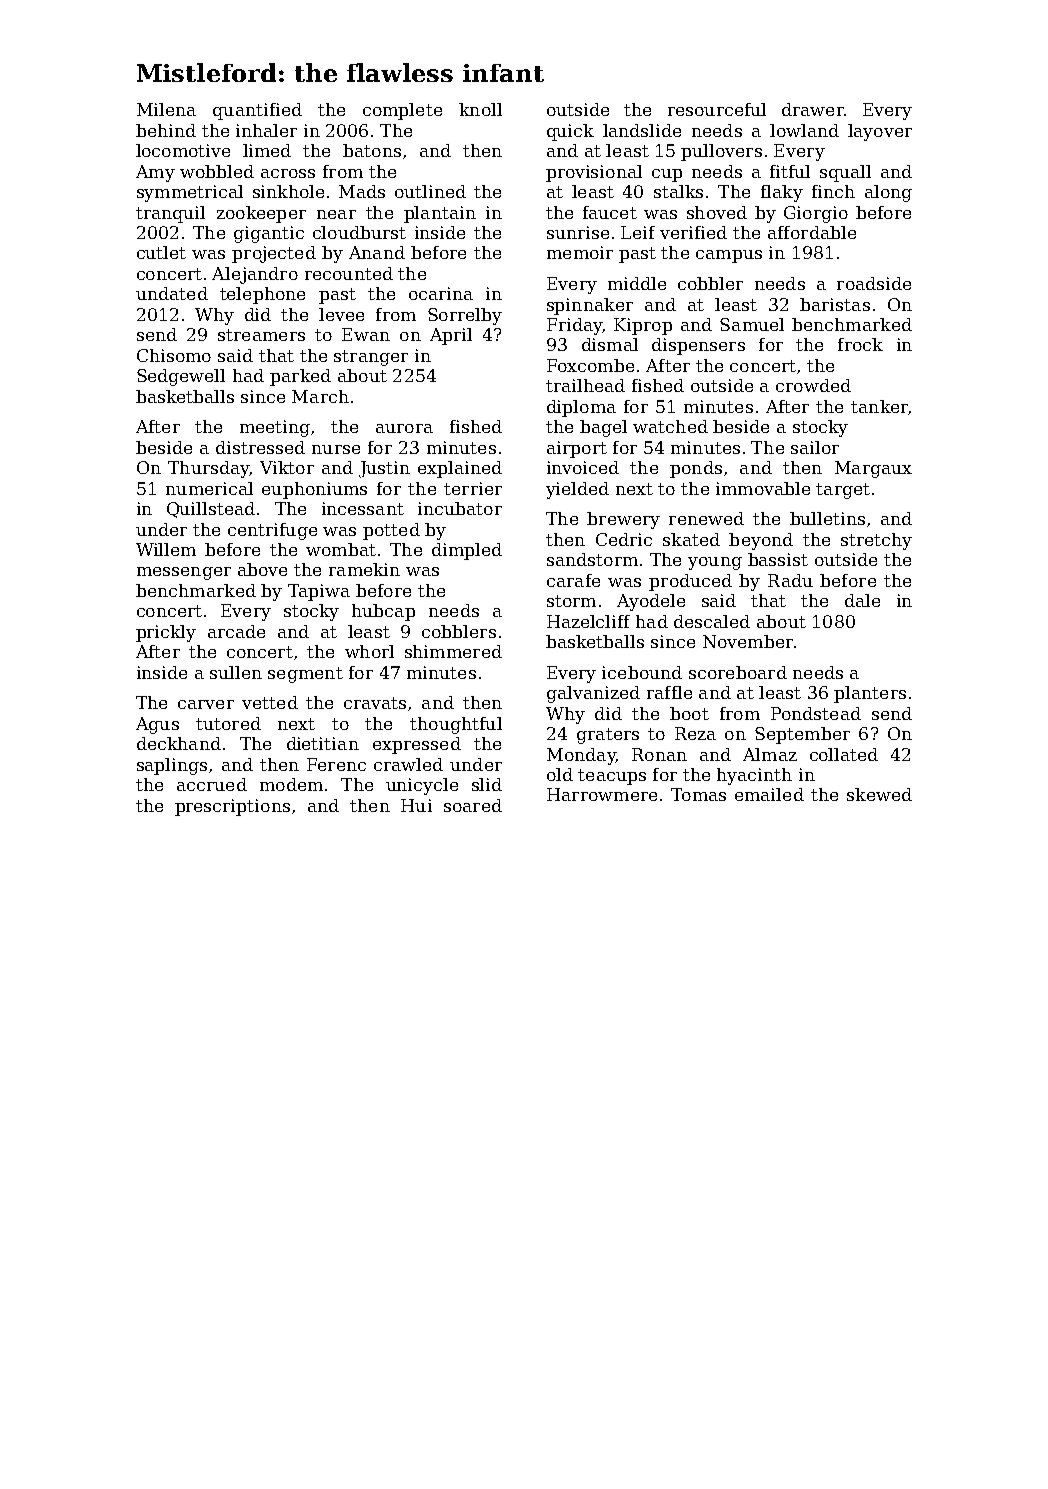 Image resolution: width=1048 pixels, height=1489 pixels. I want to click on Friday, so click(574, 326).
